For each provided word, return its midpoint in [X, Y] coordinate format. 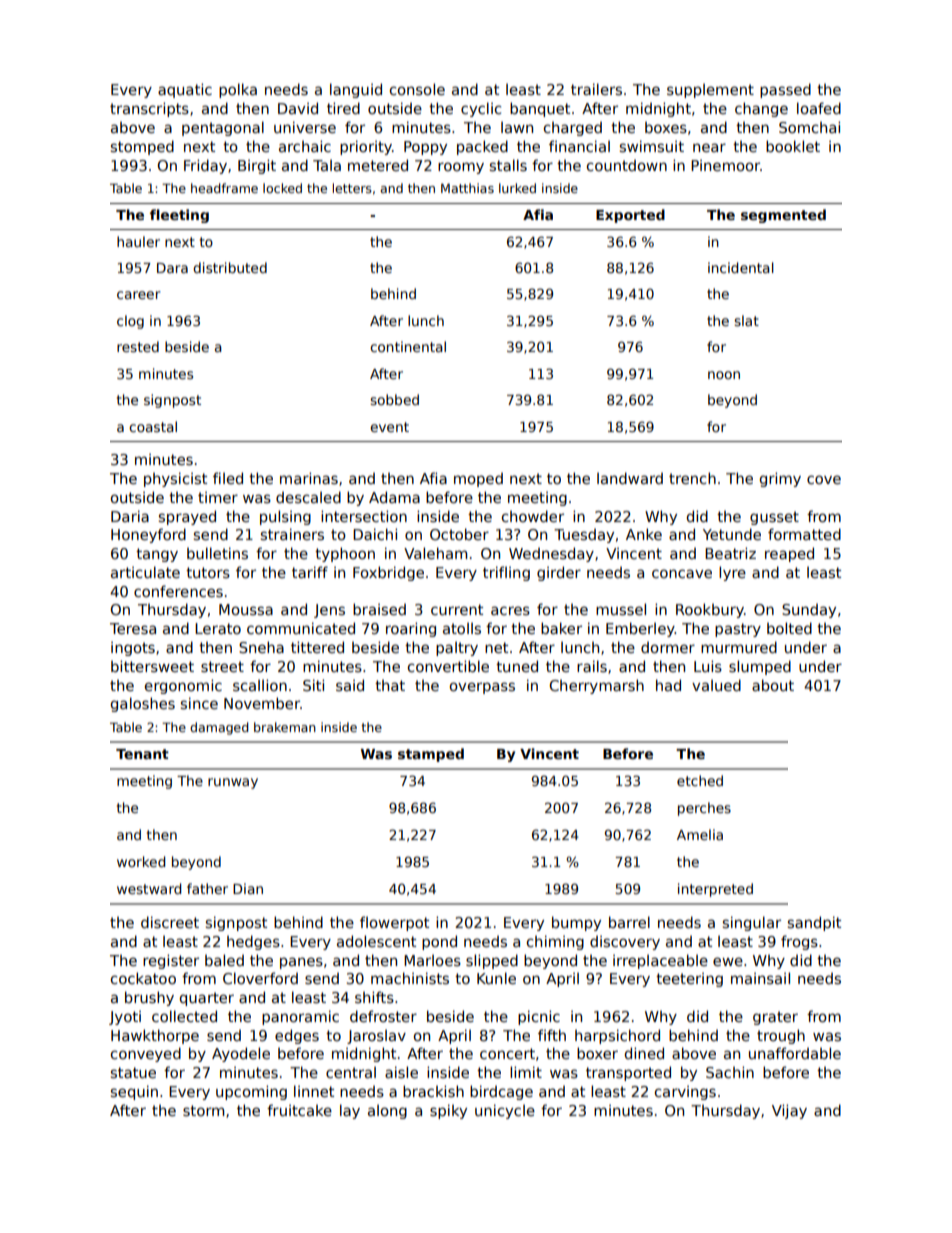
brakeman [285, 727]
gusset [774, 518]
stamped [431, 755]
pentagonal [223, 128]
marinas [309, 478]
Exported [630, 216]
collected [184, 1016]
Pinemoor [725, 165]
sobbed [394, 399]
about [773, 685]
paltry [457, 648]
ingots [133, 648]
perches [704, 809]
